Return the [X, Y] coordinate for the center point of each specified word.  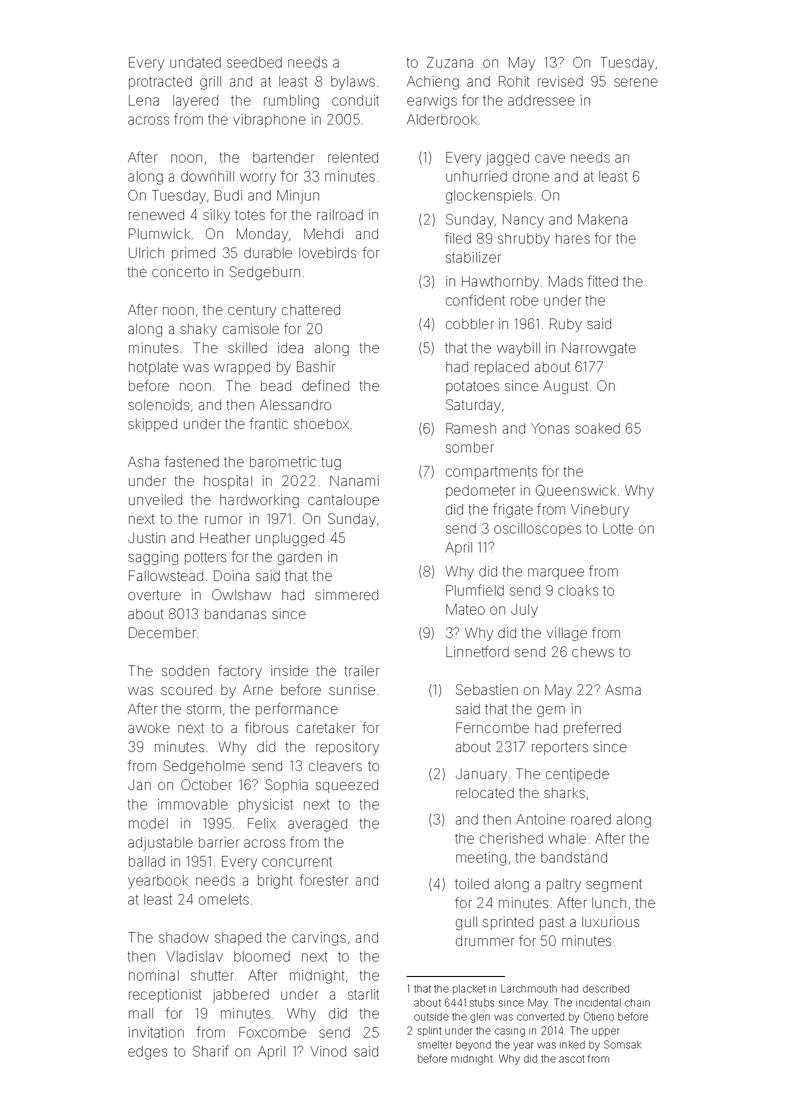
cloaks [578, 590]
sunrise [352, 689]
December [162, 632]
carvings [319, 939]
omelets [224, 899]
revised [560, 81]
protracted [160, 82]
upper [605, 1032]
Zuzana [450, 62]
